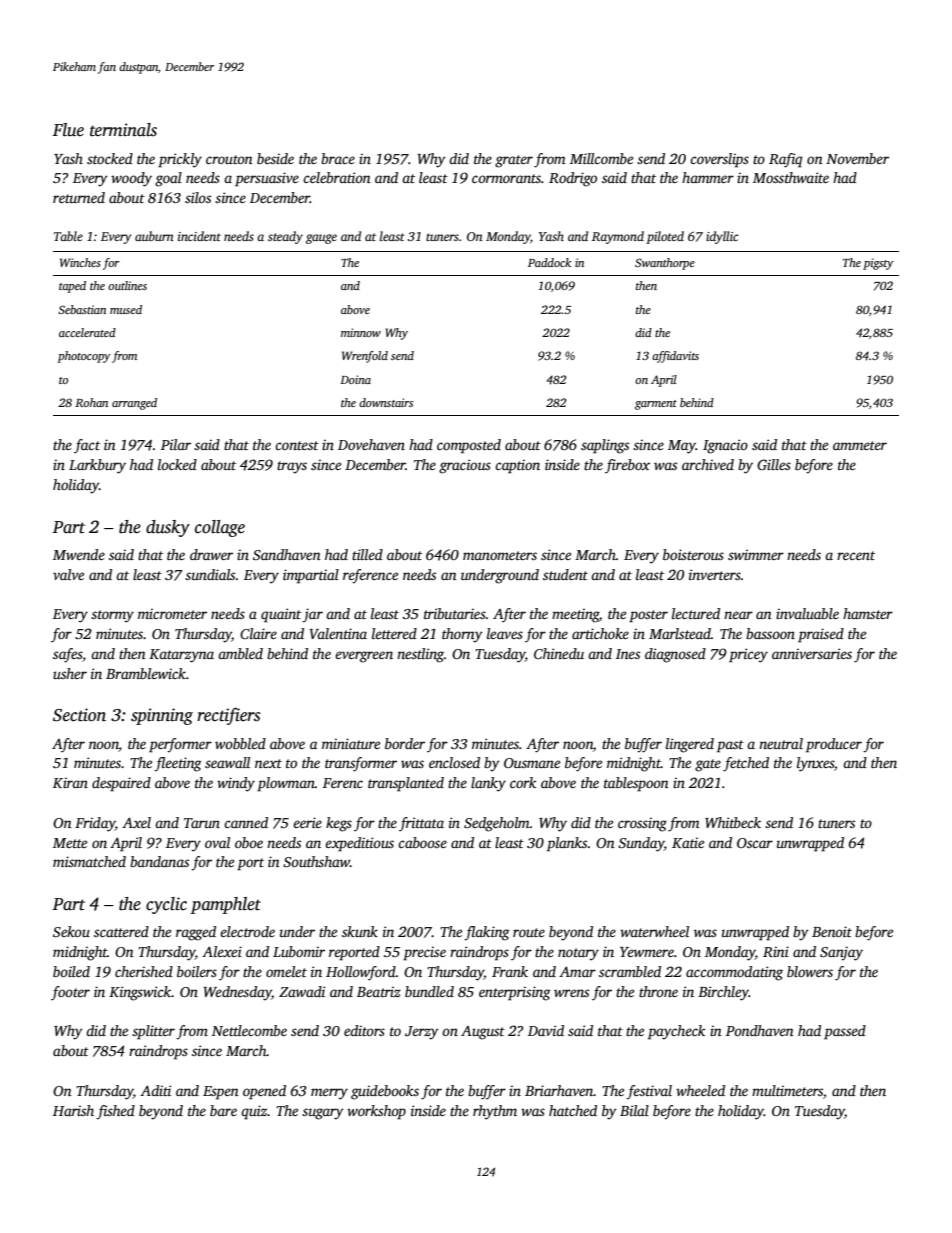 The height and width of the document is (1233, 952). Describe the element at coordinates (361, 764) in the document. I see `transformer` at that location.
